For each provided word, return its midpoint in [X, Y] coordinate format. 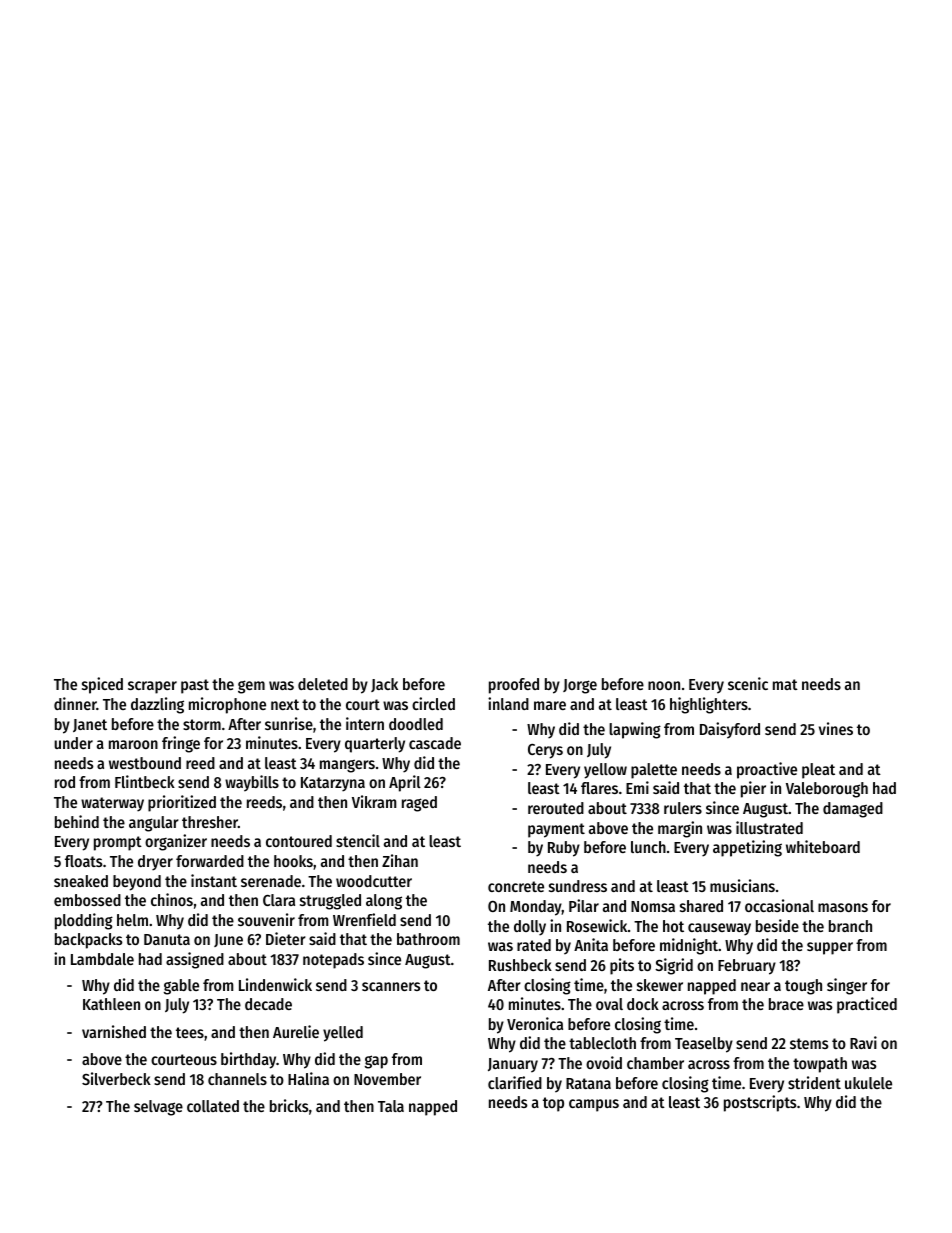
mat [785, 684]
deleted [323, 684]
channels [237, 1079]
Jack [384, 685]
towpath [820, 1065]
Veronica [535, 1023]
